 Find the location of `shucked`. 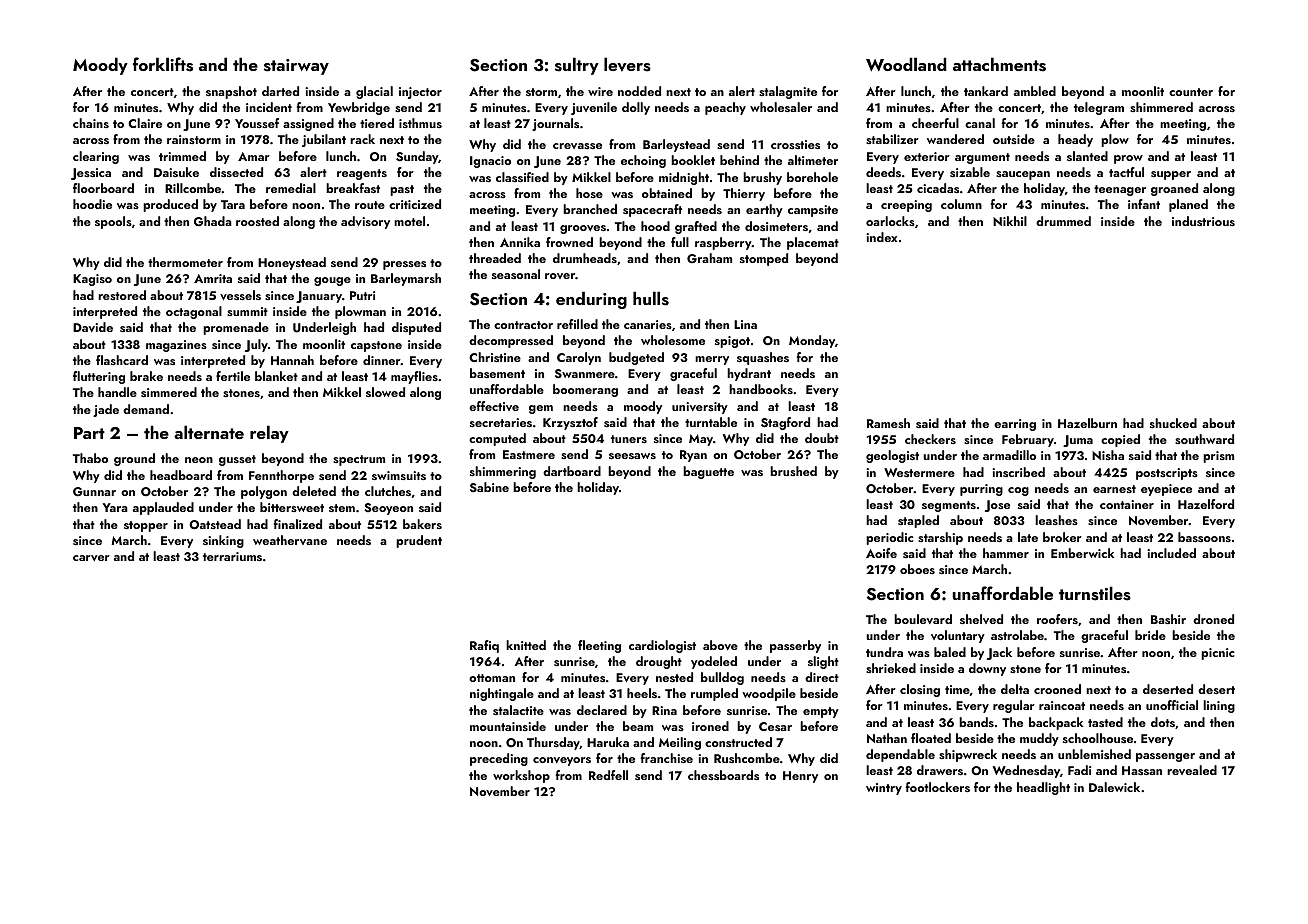

shucked is located at coordinates (1173, 423).
